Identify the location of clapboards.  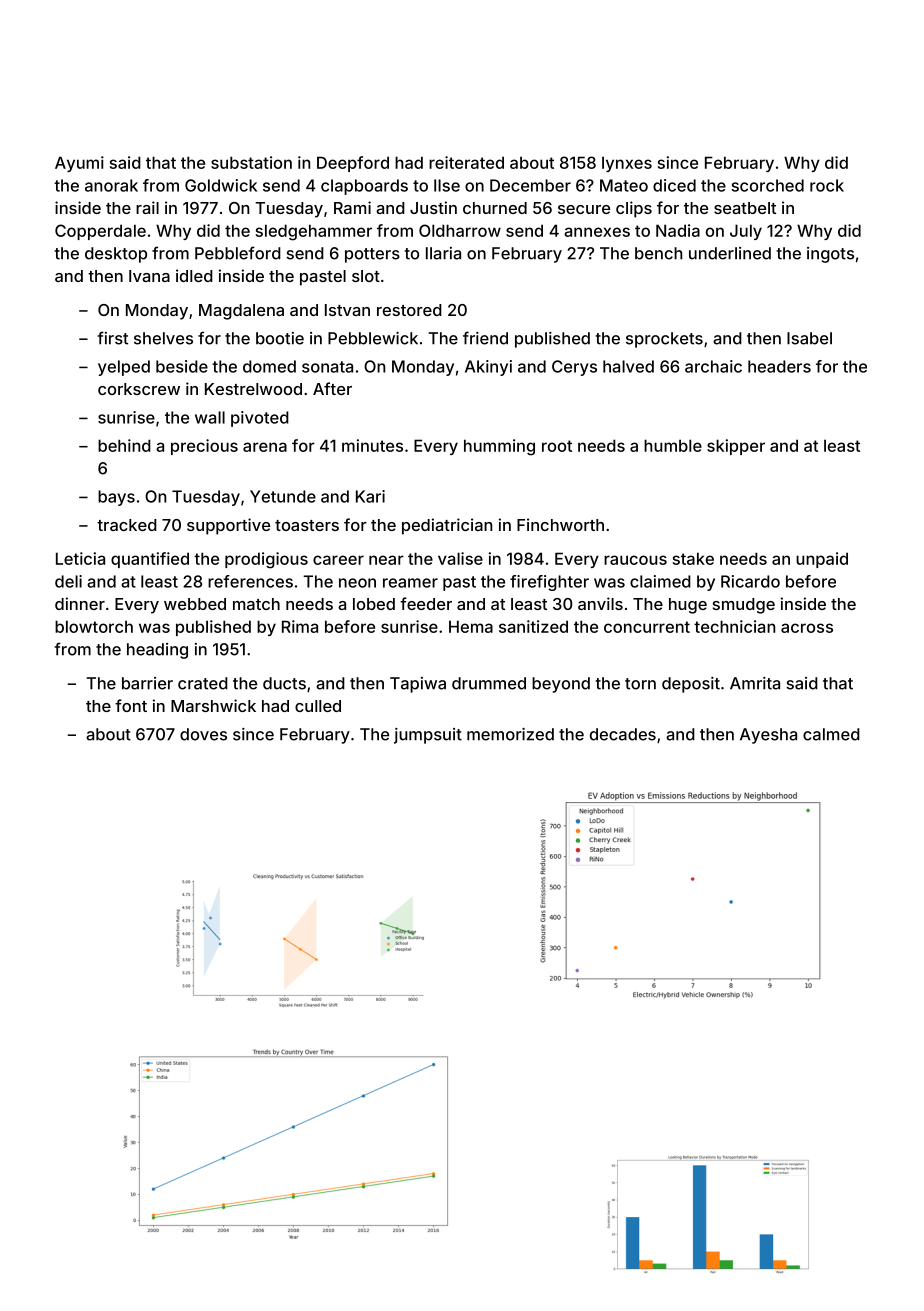
(364, 187).
